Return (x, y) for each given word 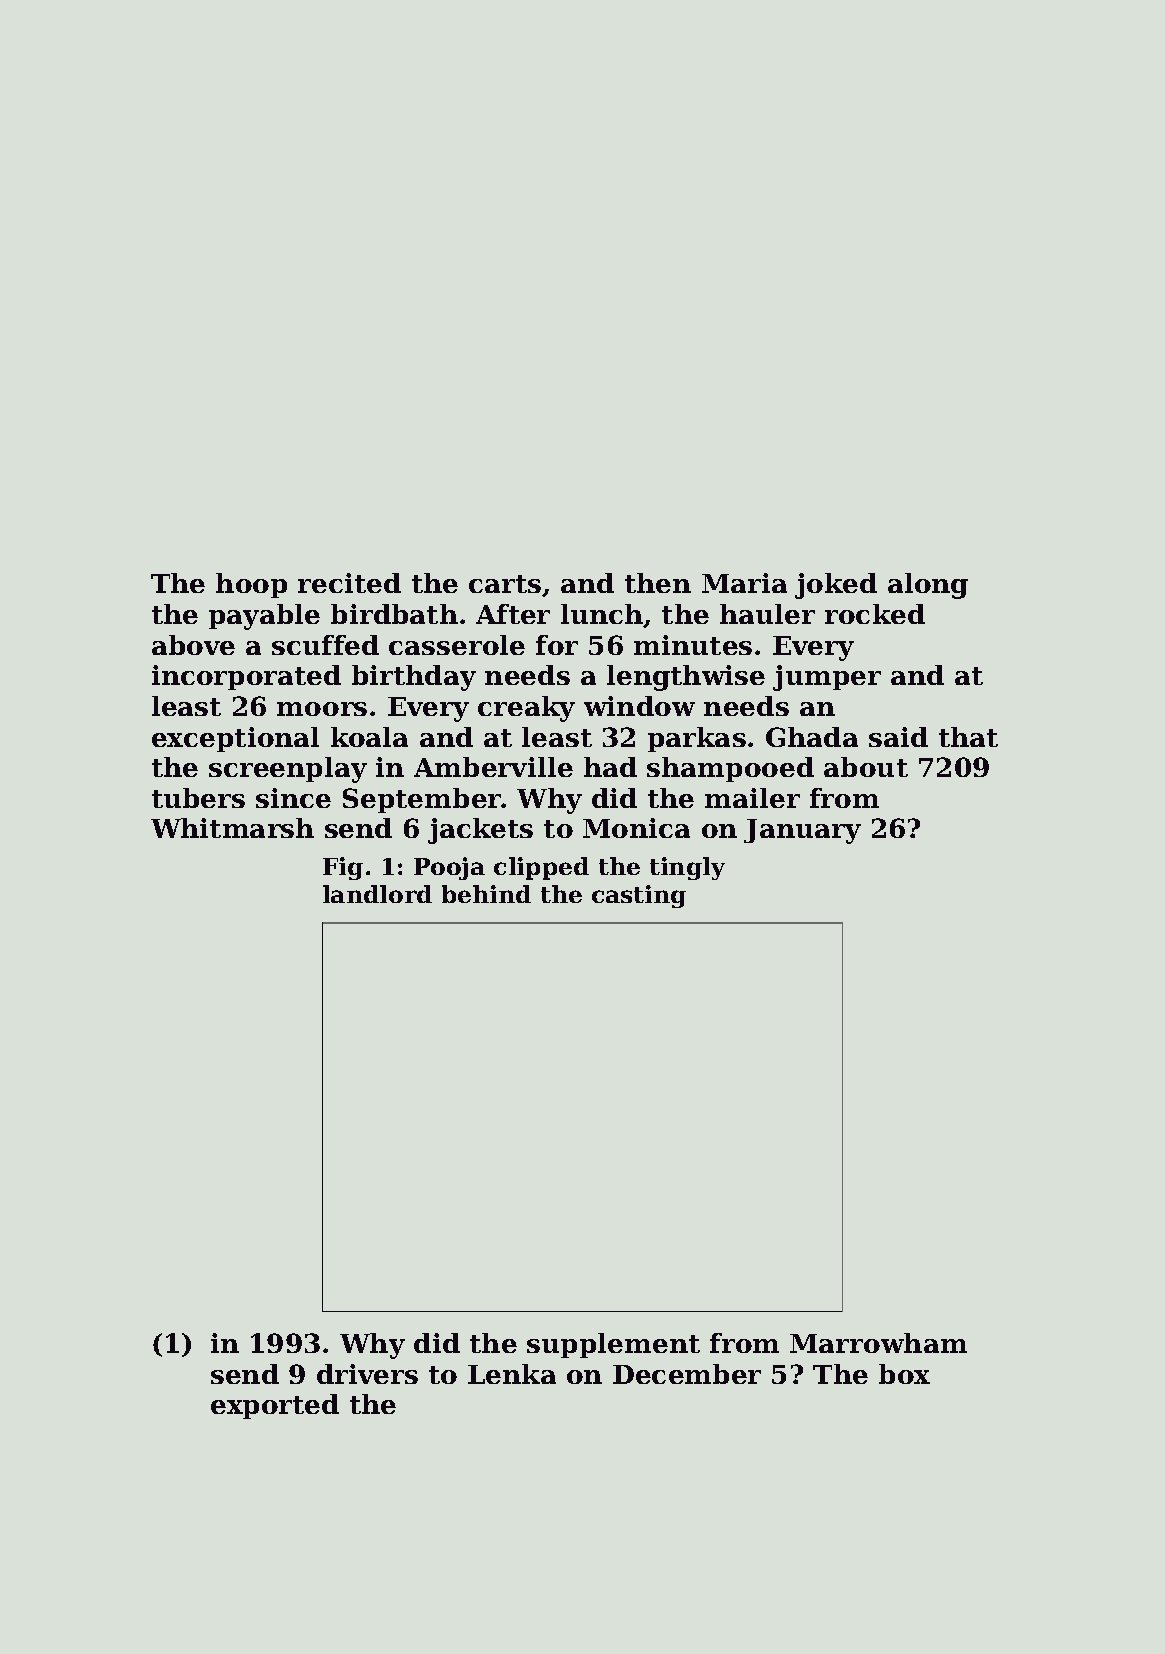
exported (275, 1406)
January (802, 831)
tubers (198, 798)
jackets (480, 831)
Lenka (512, 1374)
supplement (613, 1345)
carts (505, 584)
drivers (367, 1374)
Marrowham (878, 1343)
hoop (251, 585)
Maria (744, 583)
